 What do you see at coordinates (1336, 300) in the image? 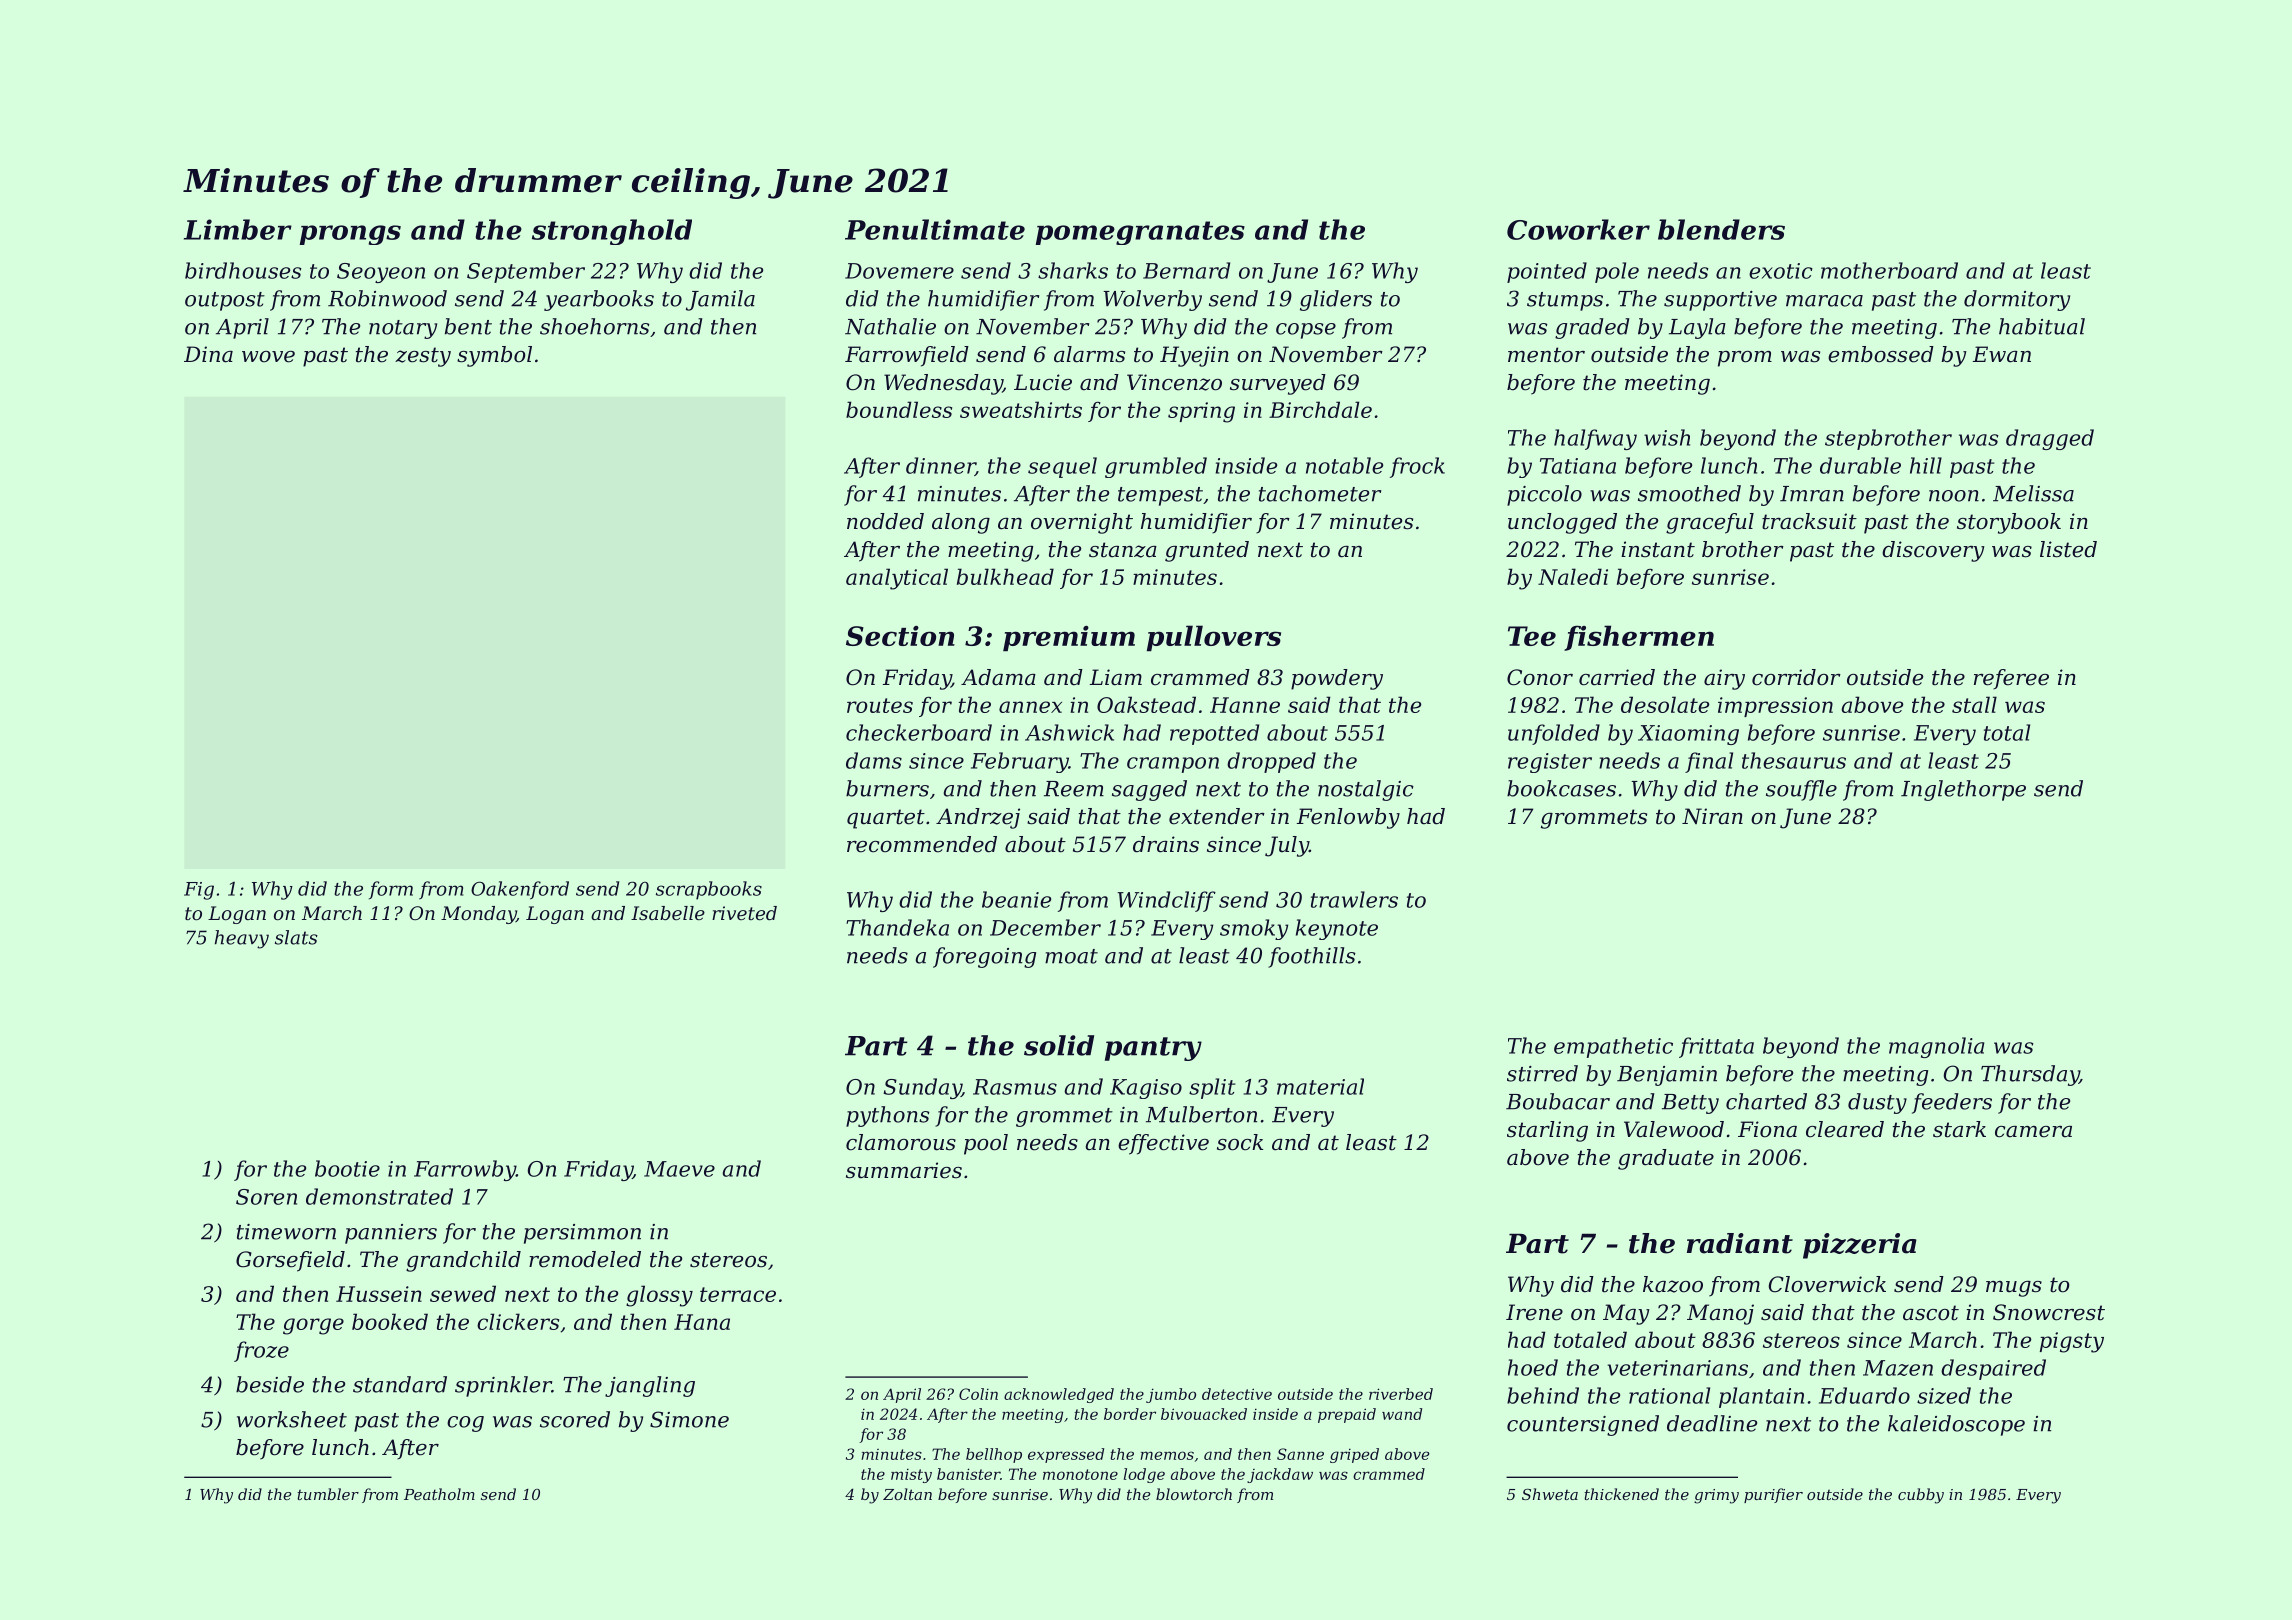
I see `gliders` at bounding box center [1336, 300].
